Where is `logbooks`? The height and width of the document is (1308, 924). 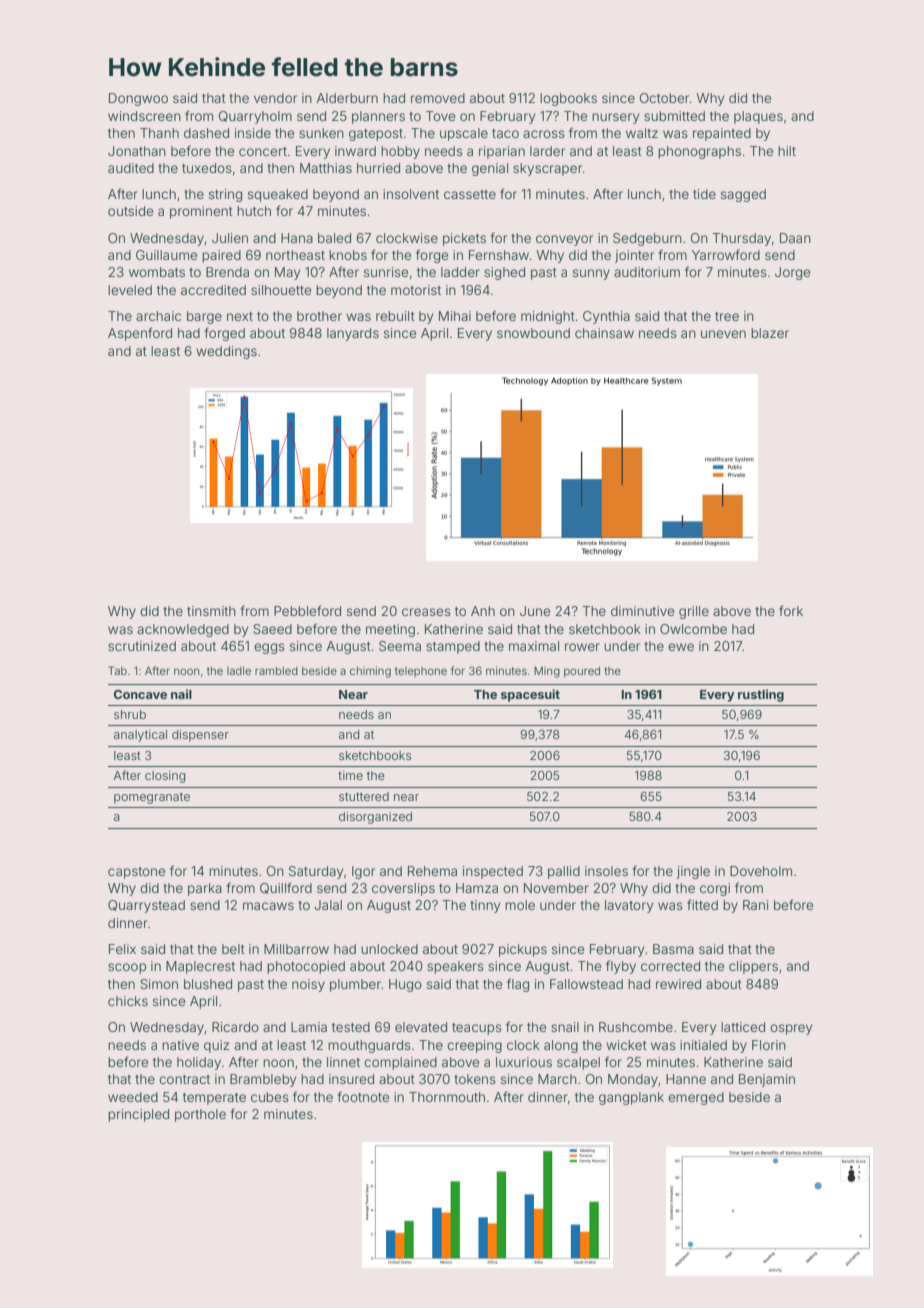
logbooks is located at coordinates (568, 99).
